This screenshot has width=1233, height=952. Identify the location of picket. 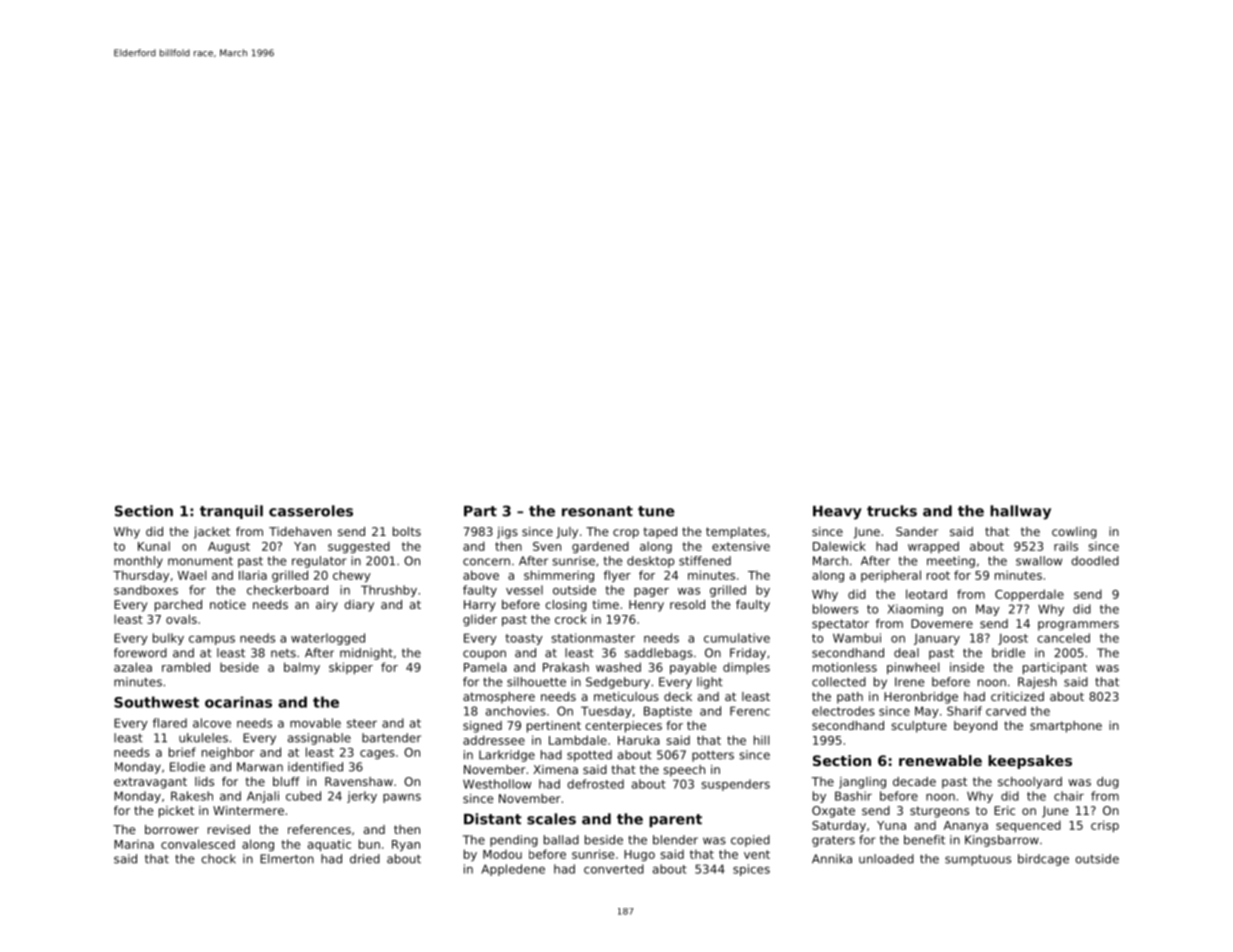
(176, 812).
